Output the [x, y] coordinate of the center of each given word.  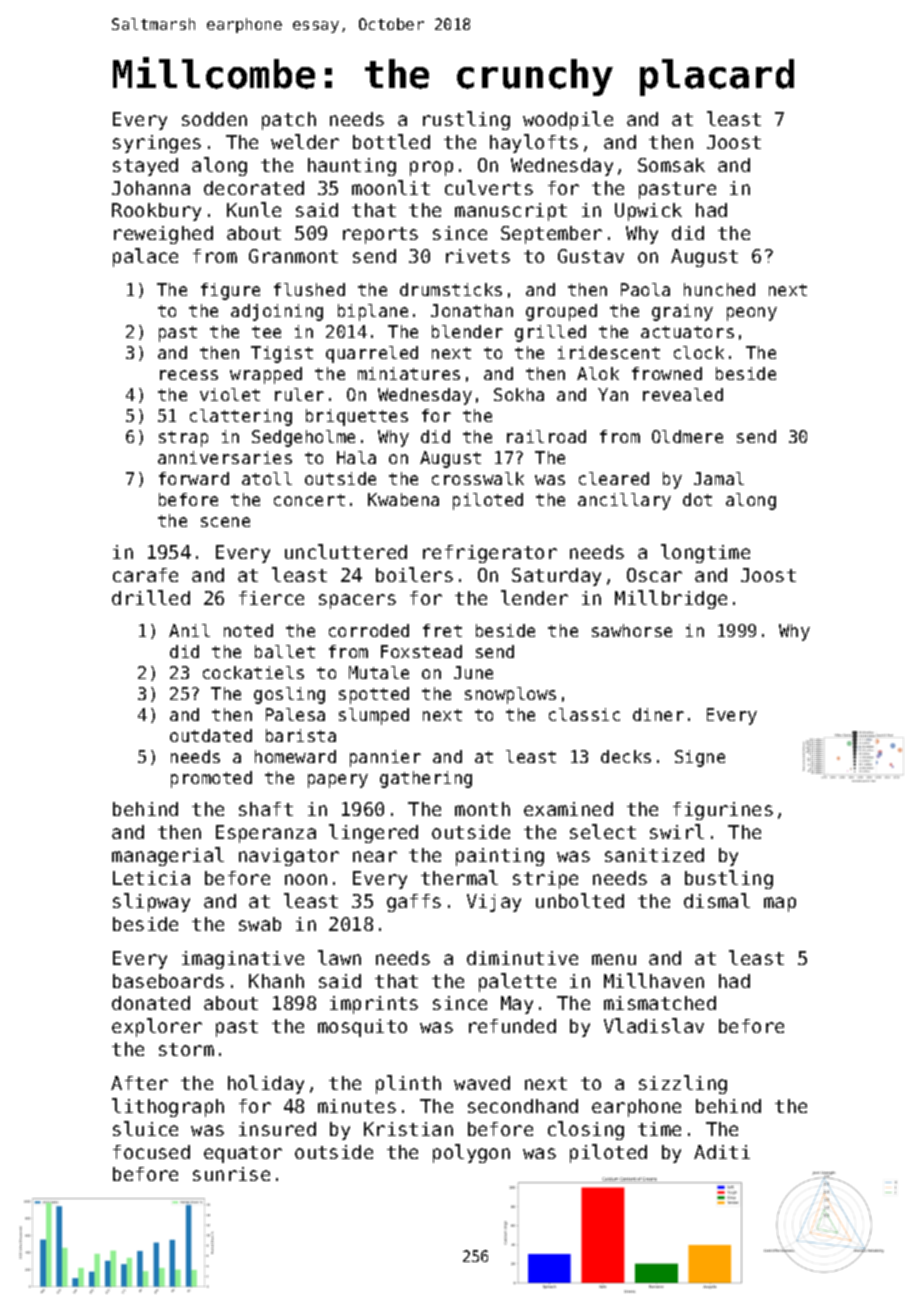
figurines [723, 811]
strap [183, 439]
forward [194, 478]
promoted [211, 779]
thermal [459, 877]
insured [277, 1129]
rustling [466, 120]
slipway [151, 902]
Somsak [671, 165]
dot [697, 499]
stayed [145, 167]
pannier [385, 758]
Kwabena [403, 499]
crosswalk [478, 478]
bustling [729, 879]
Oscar [654, 575]
